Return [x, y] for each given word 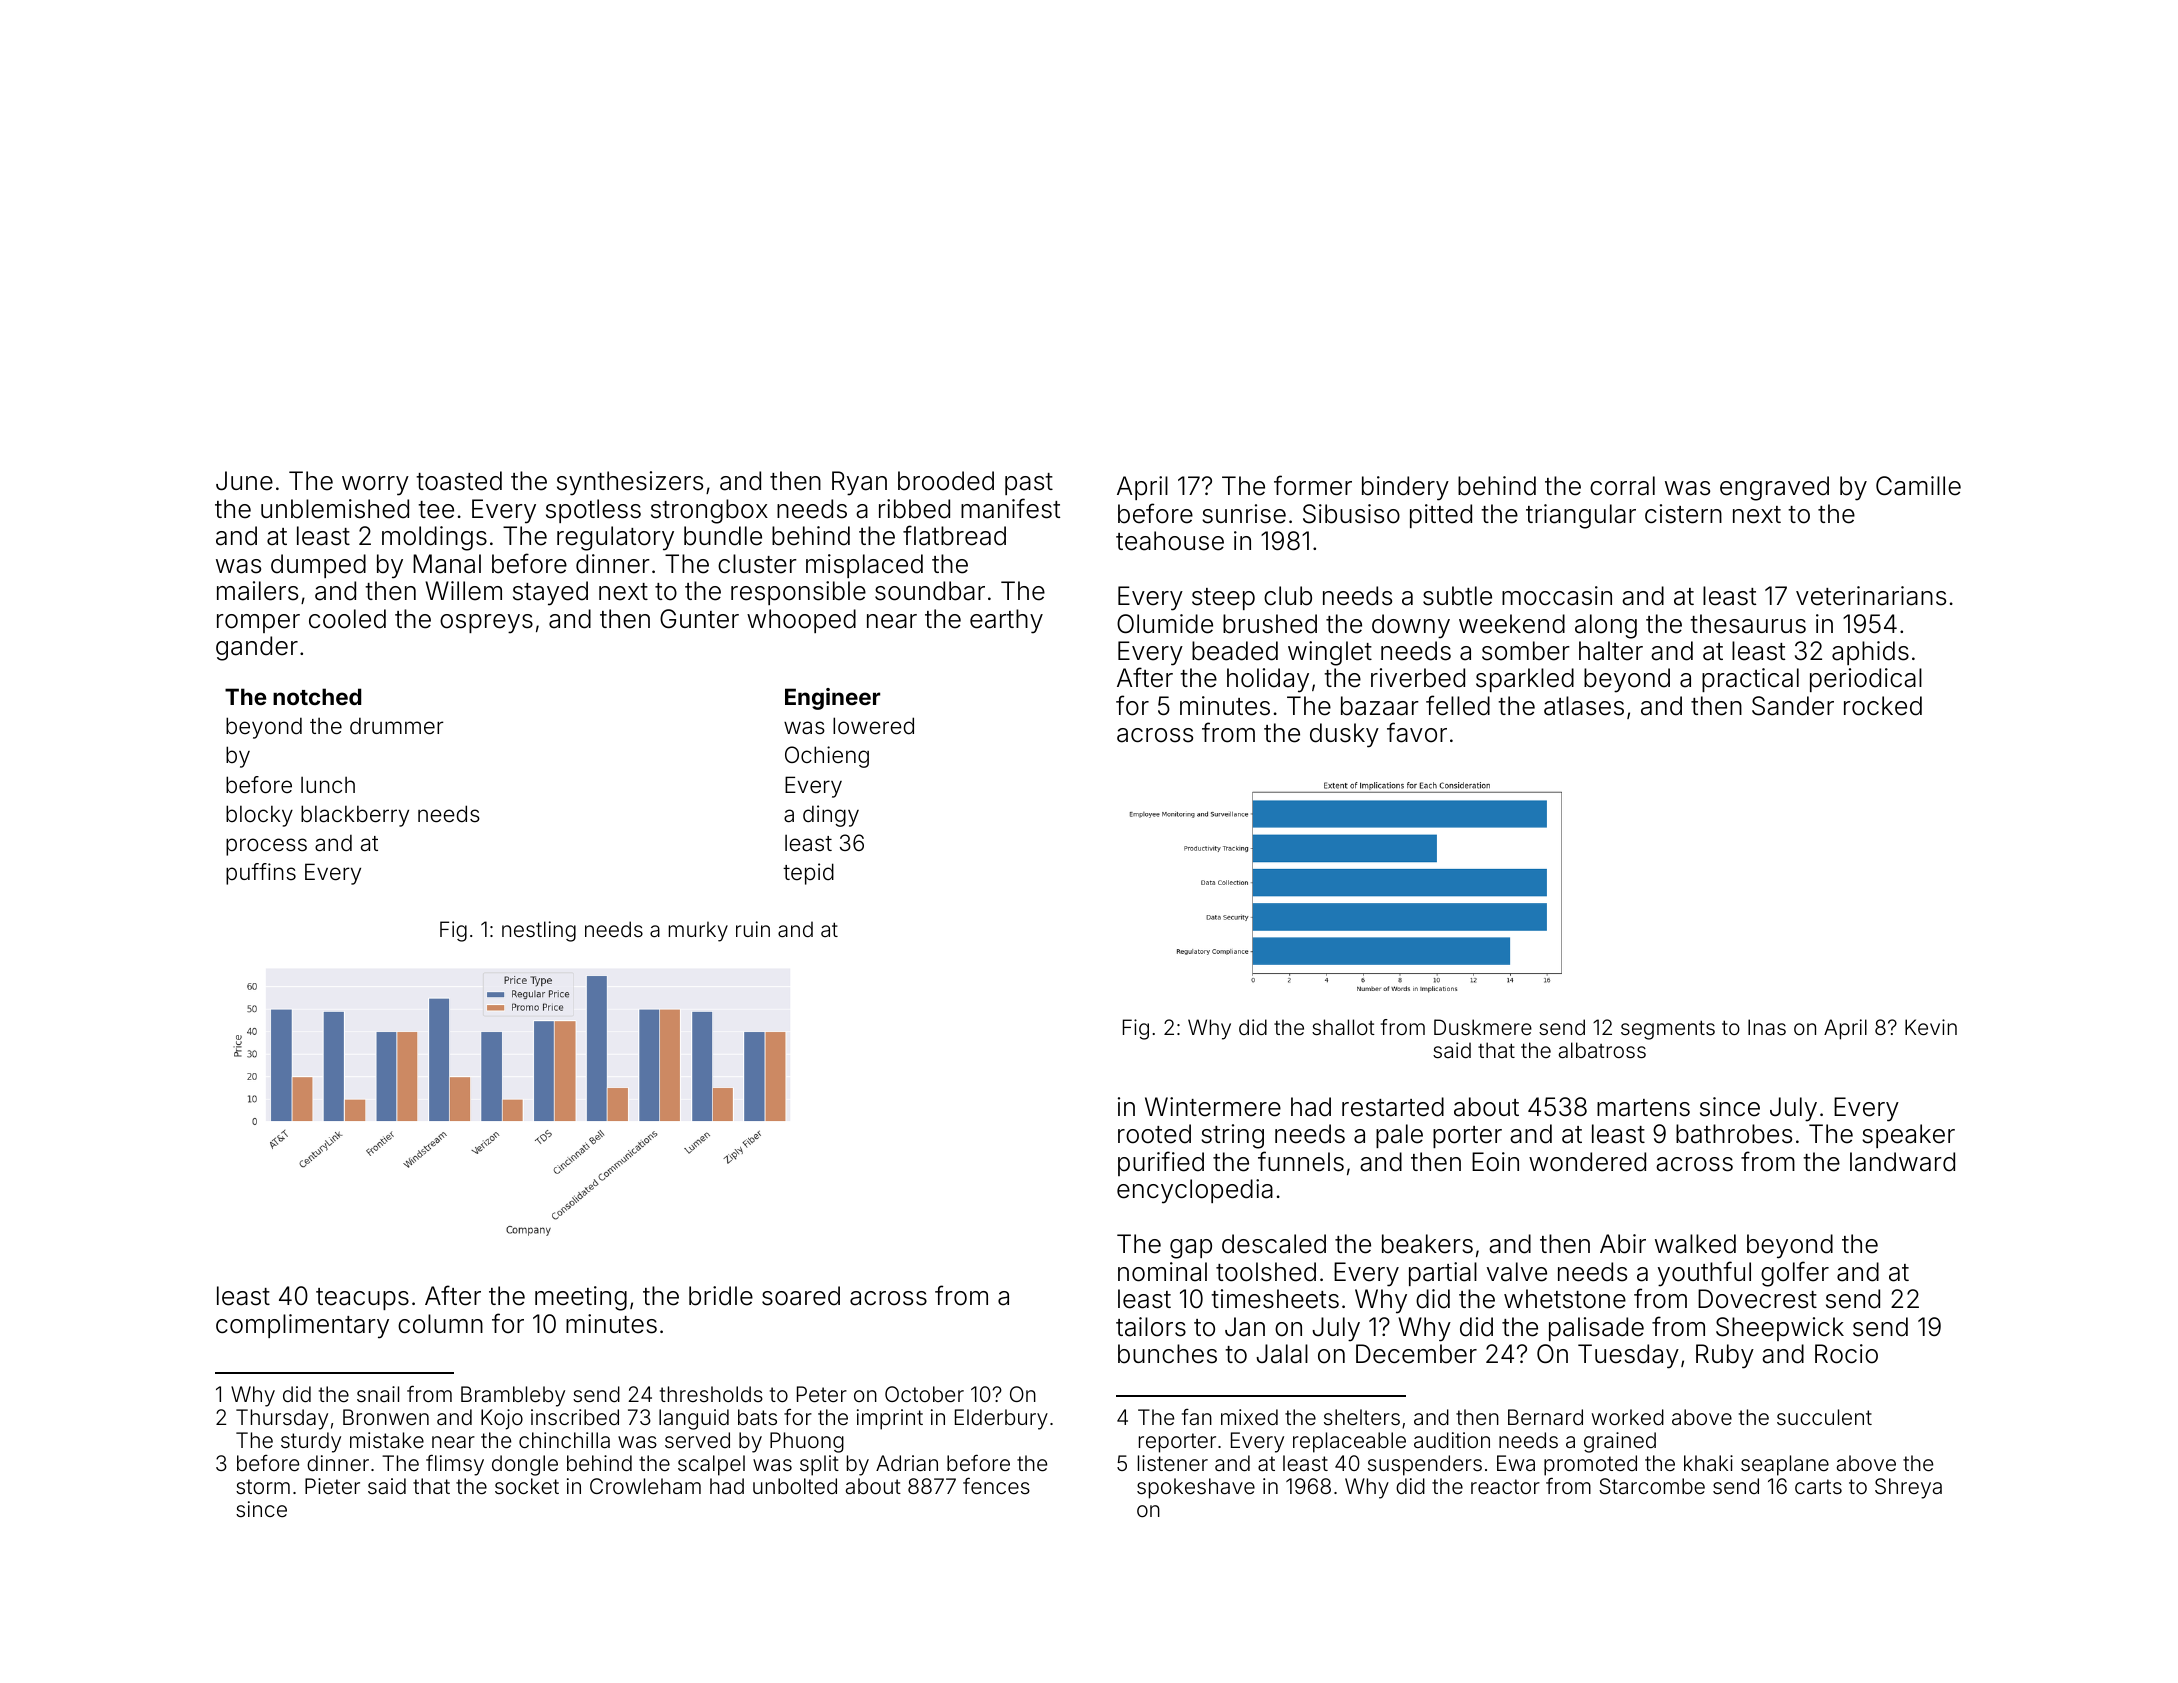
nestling [539, 931]
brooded [946, 481]
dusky [1344, 735]
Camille [1918, 486]
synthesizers [630, 483]
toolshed [1266, 1272]
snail [378, 1394]
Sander [1793, 706]
